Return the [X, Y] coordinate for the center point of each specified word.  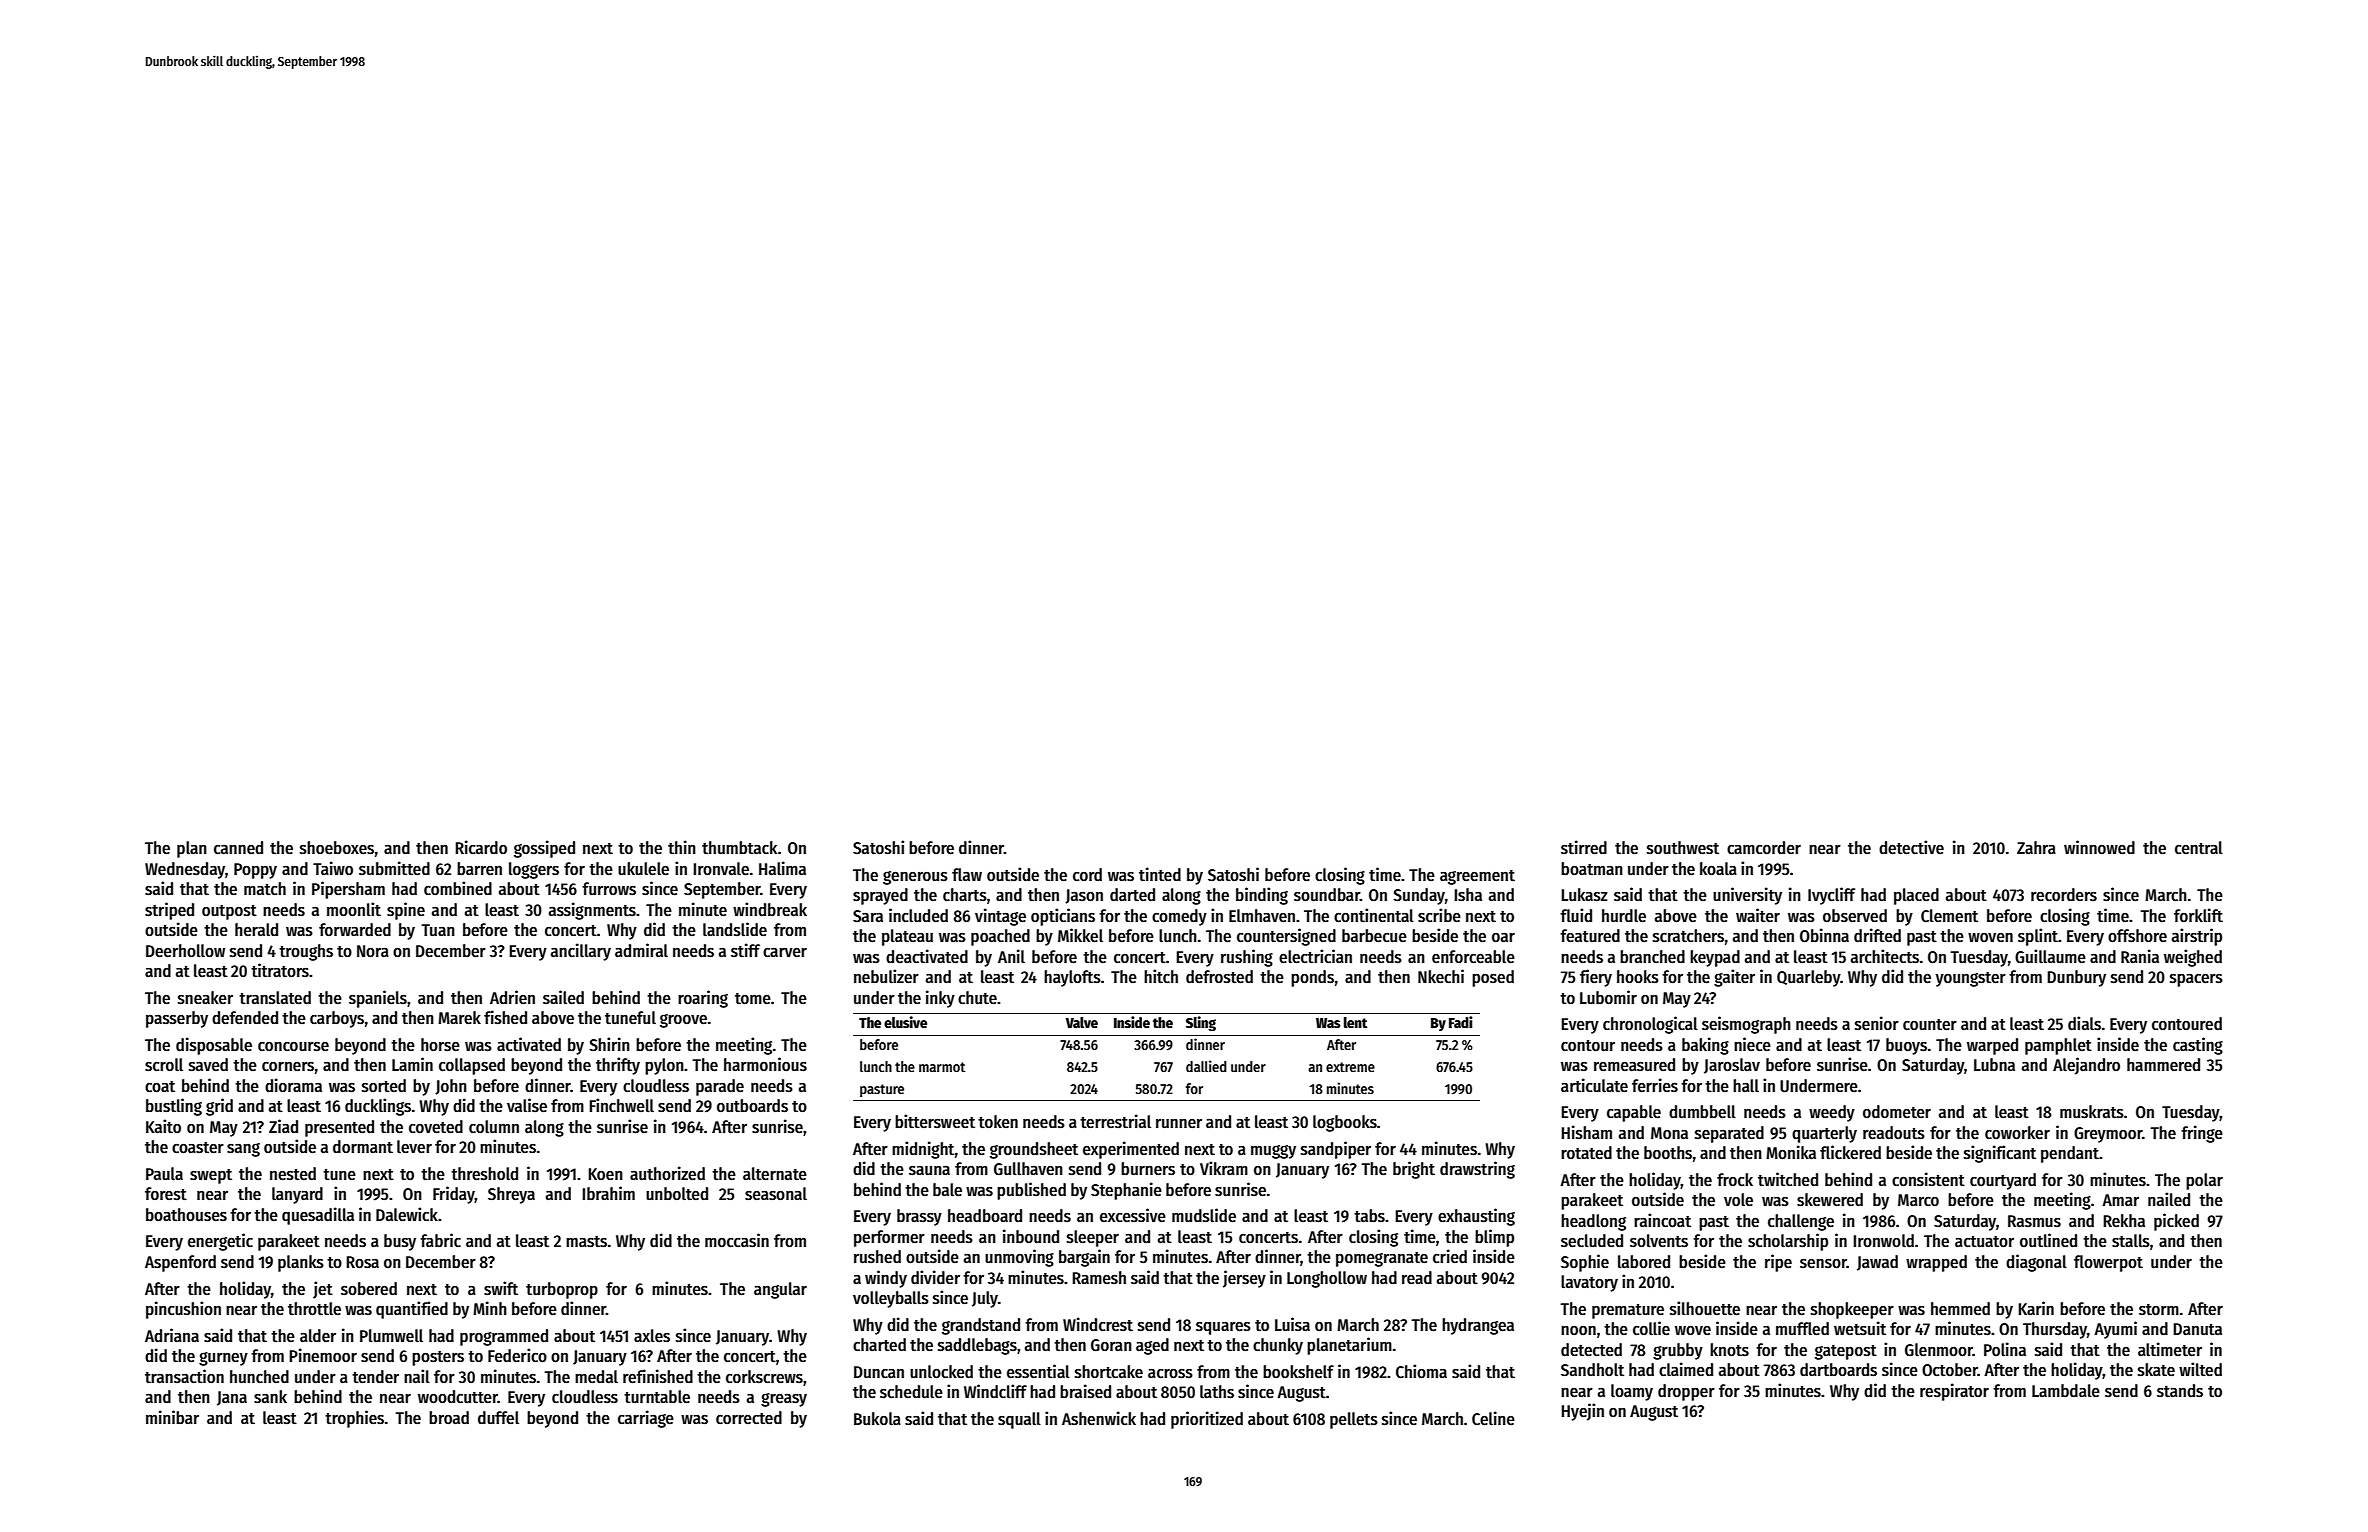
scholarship [1788, 1242]
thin [682, 847]
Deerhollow [185, 951]
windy [886, 1279]
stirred [1584, 847]
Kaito [163, 1126]
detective [1911, 847]
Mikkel [1080, 935]
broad [449, 1418]
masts [586, 1242]
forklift [2198, 915]
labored [1644, 1262]
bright [1414, 1170]
